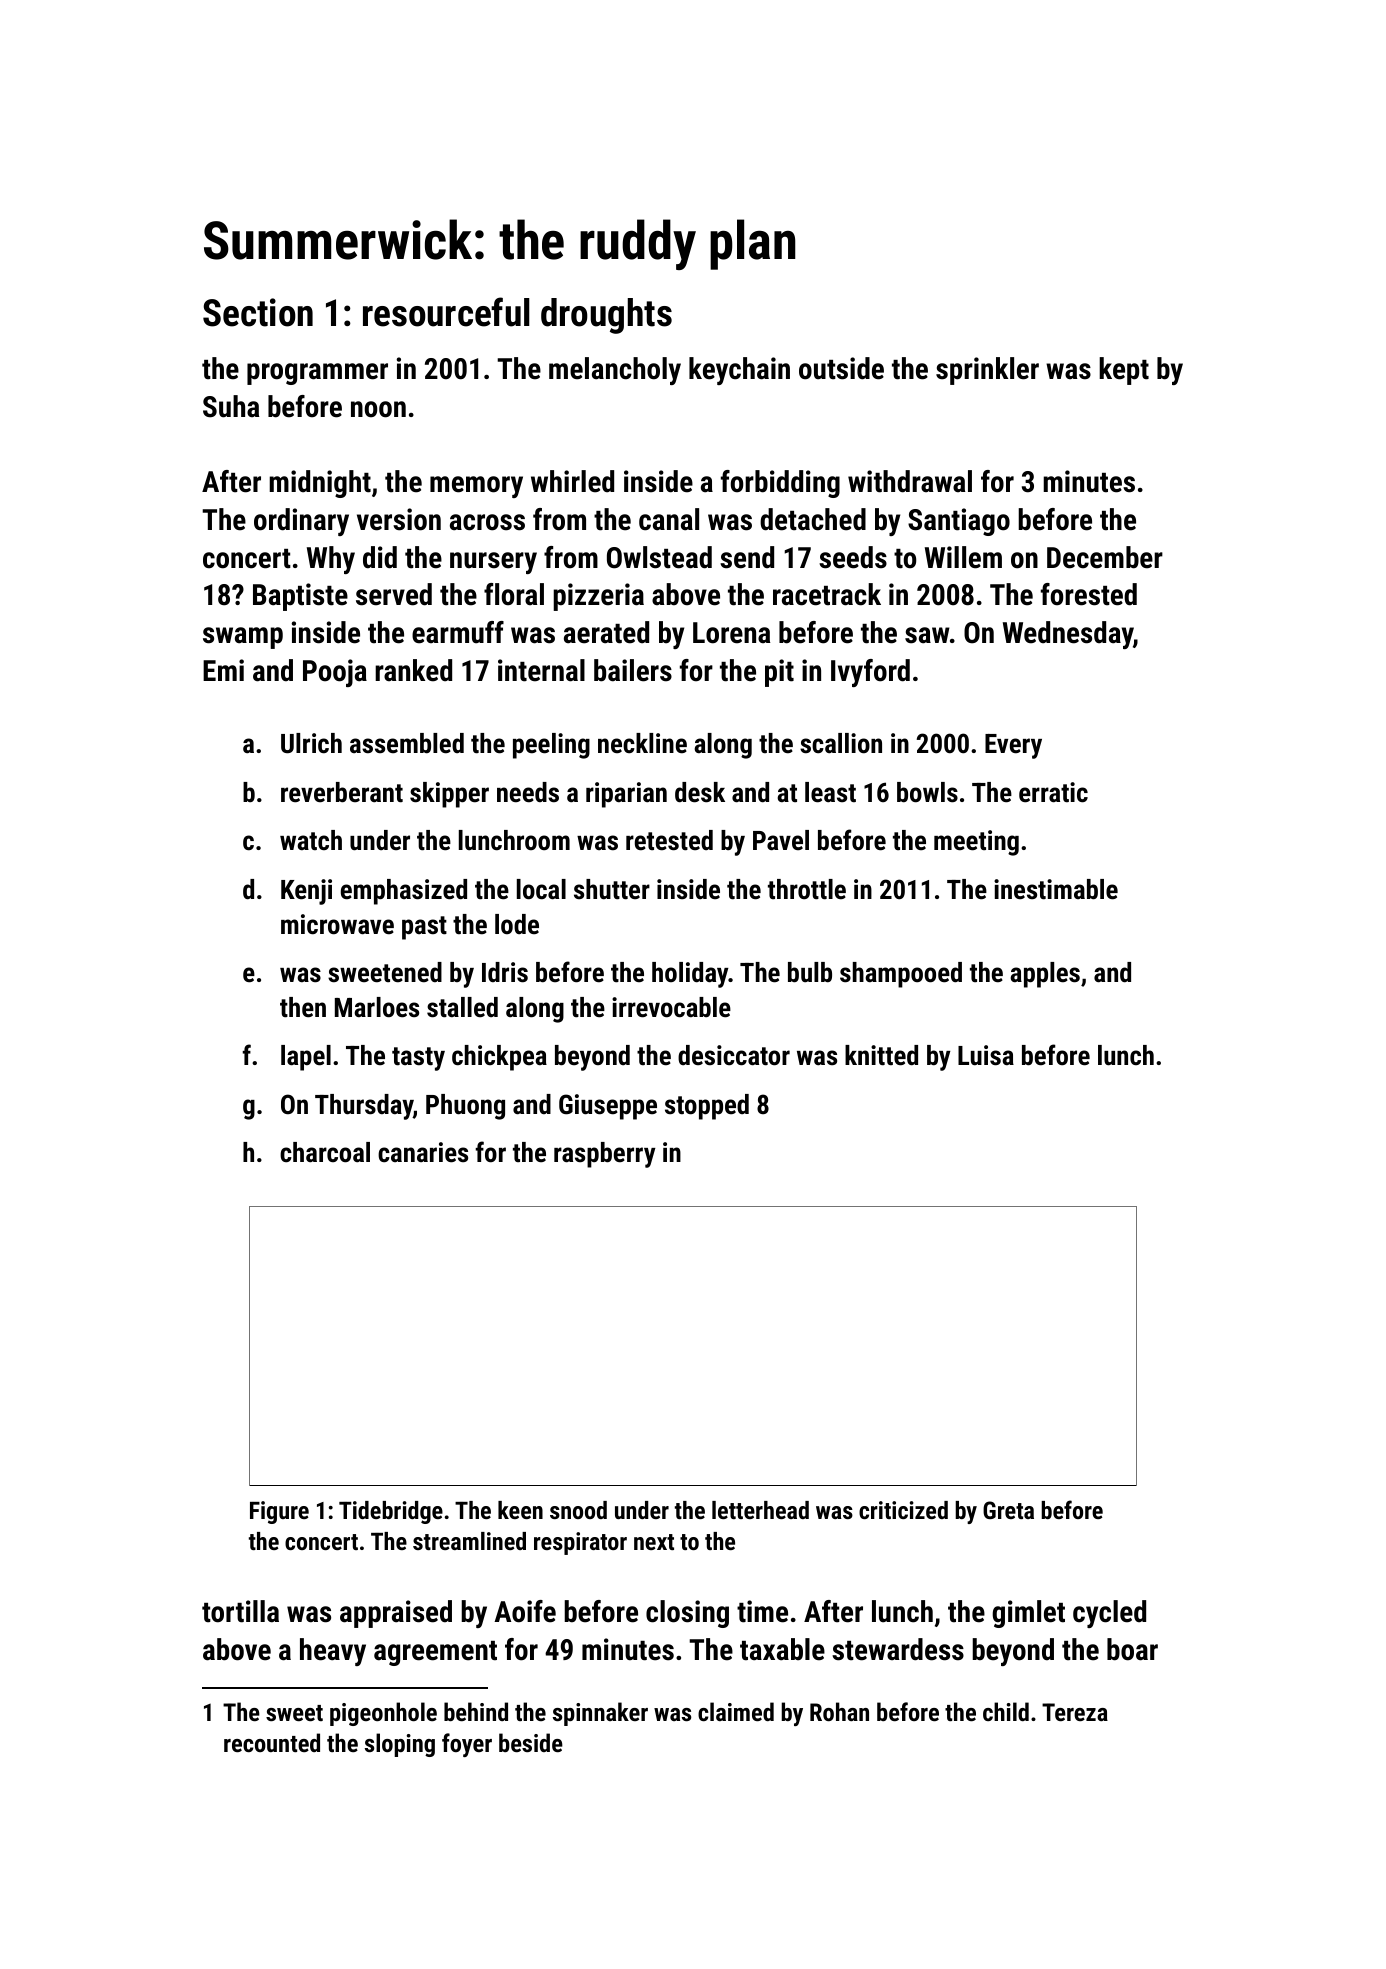 The width and height of the image is (1386, 1969). I want to click on swamp, so click(243, 638).
